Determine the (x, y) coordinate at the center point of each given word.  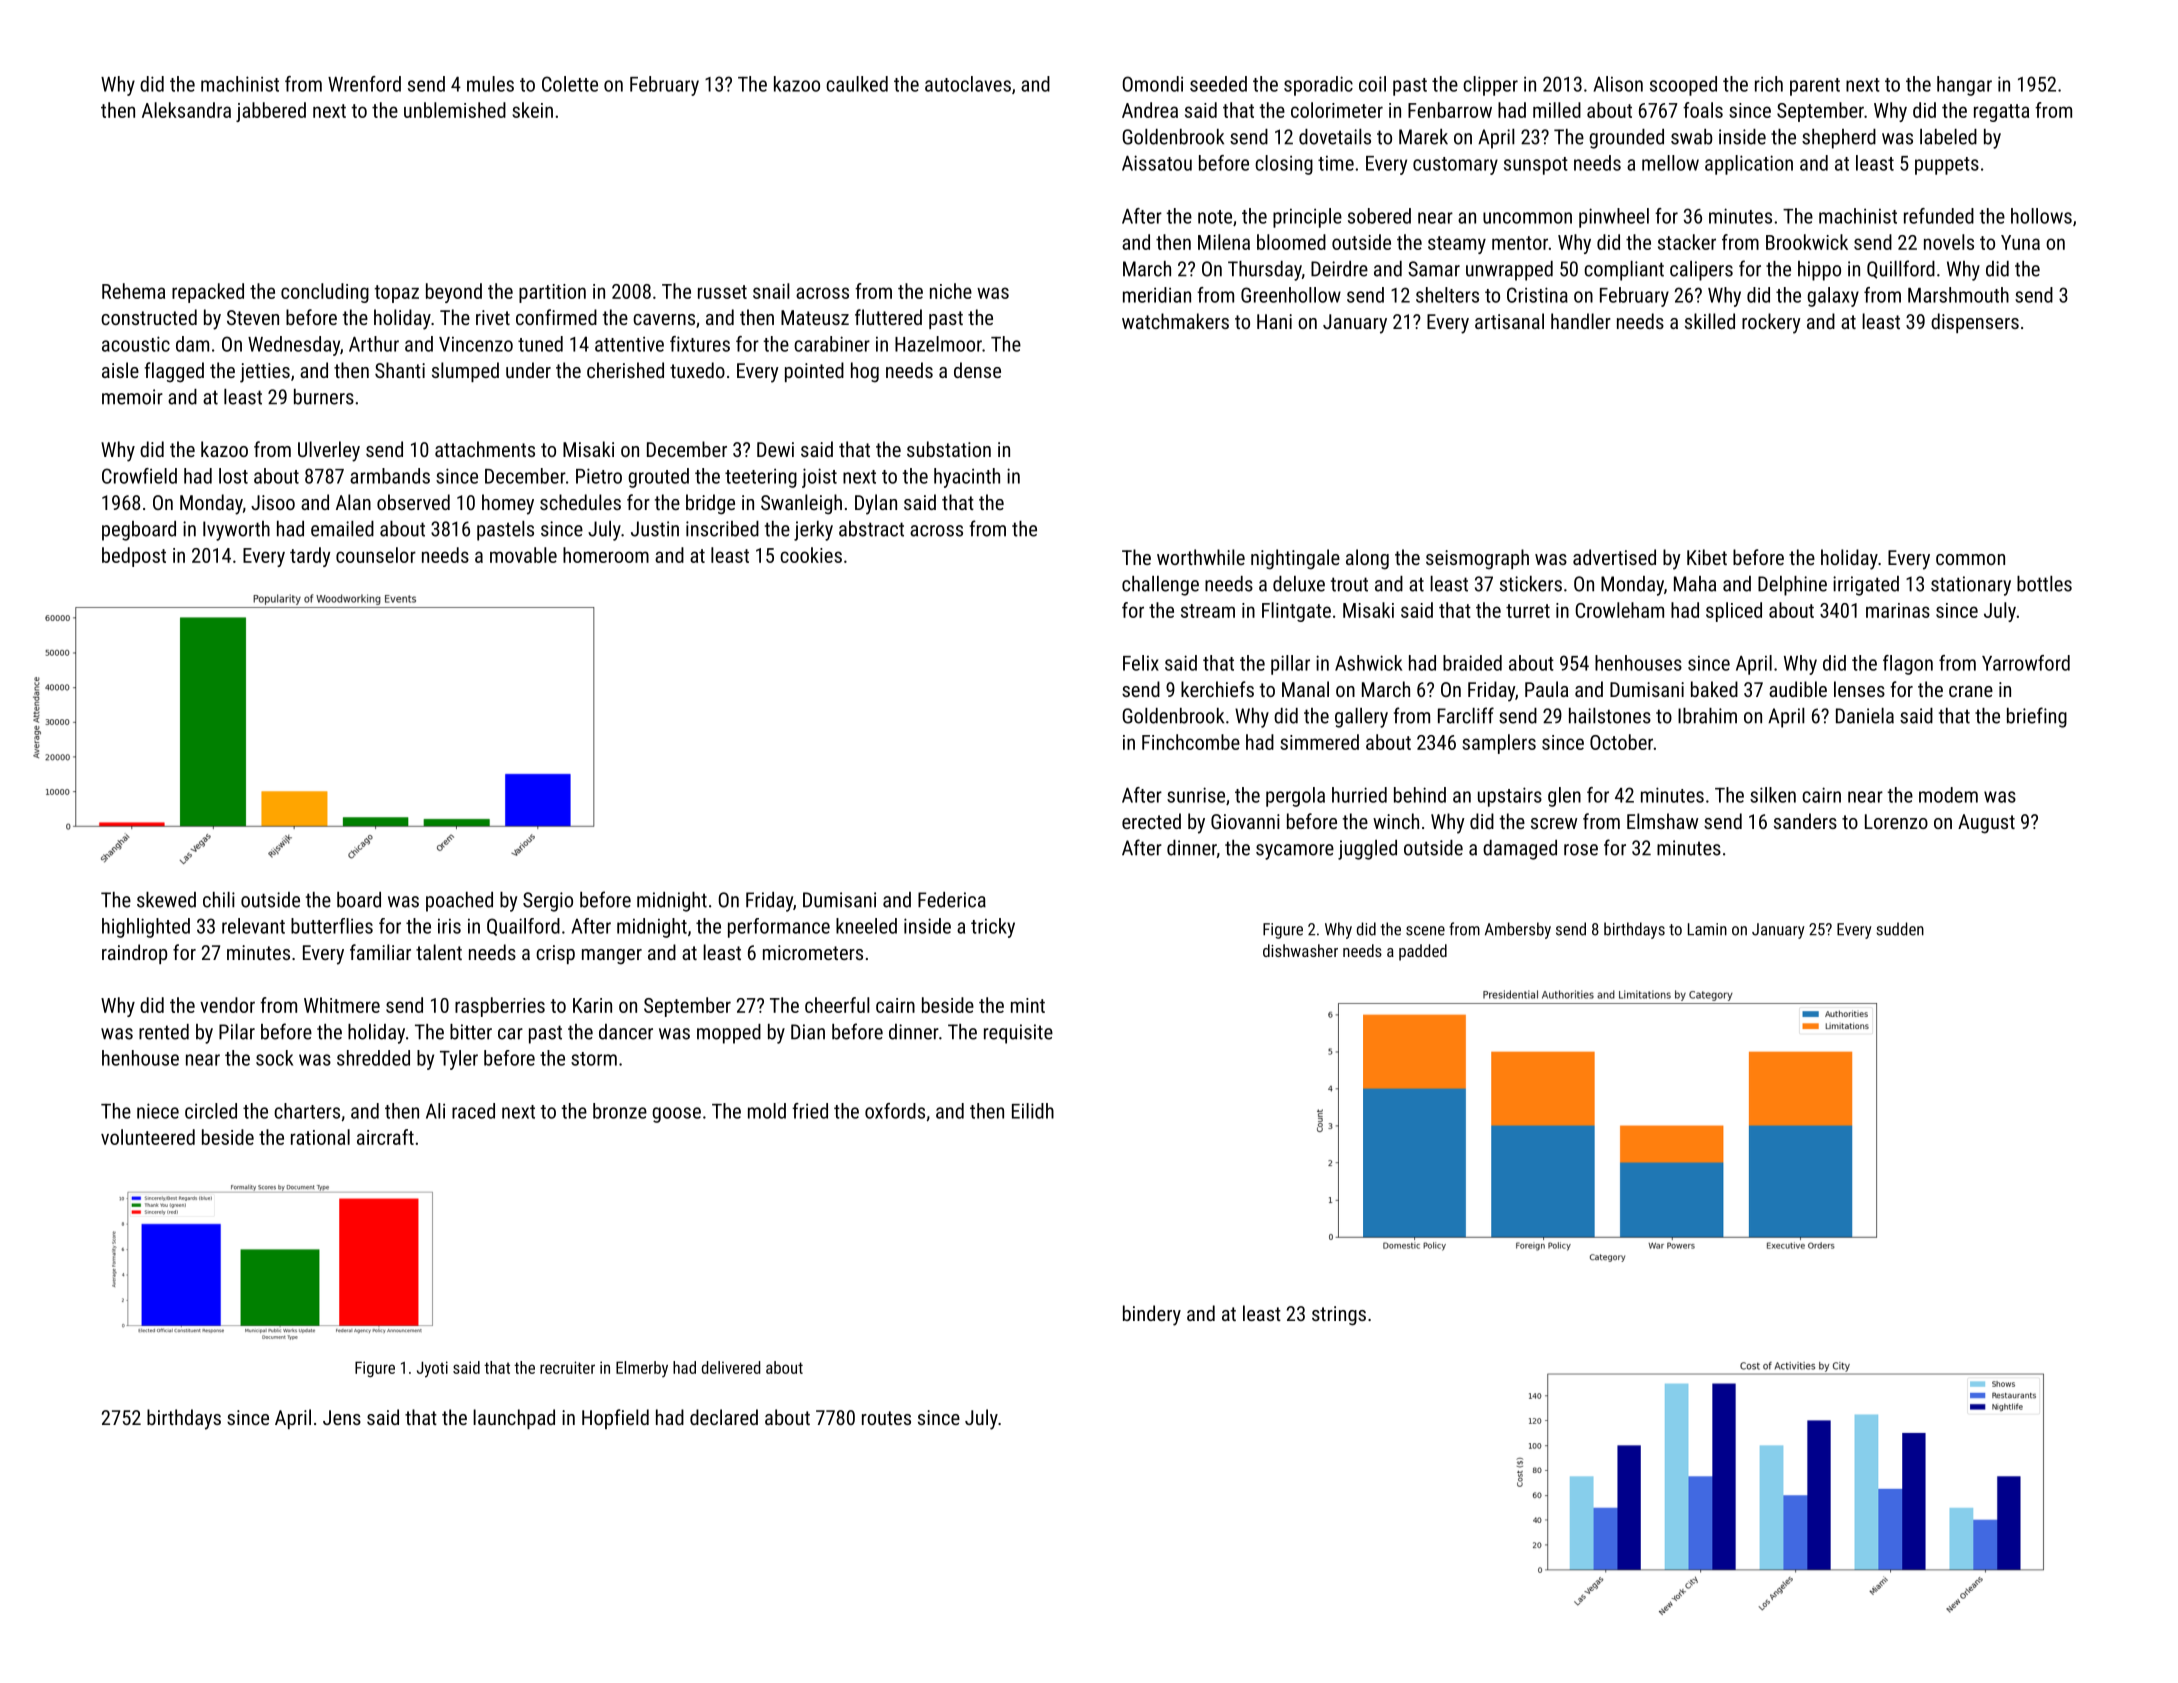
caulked (857, 84)
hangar (1964, 86)
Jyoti (432, 1369)
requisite (1018, 1034)
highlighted (146, 928)
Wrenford (364, 84)
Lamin (1707, 929)
